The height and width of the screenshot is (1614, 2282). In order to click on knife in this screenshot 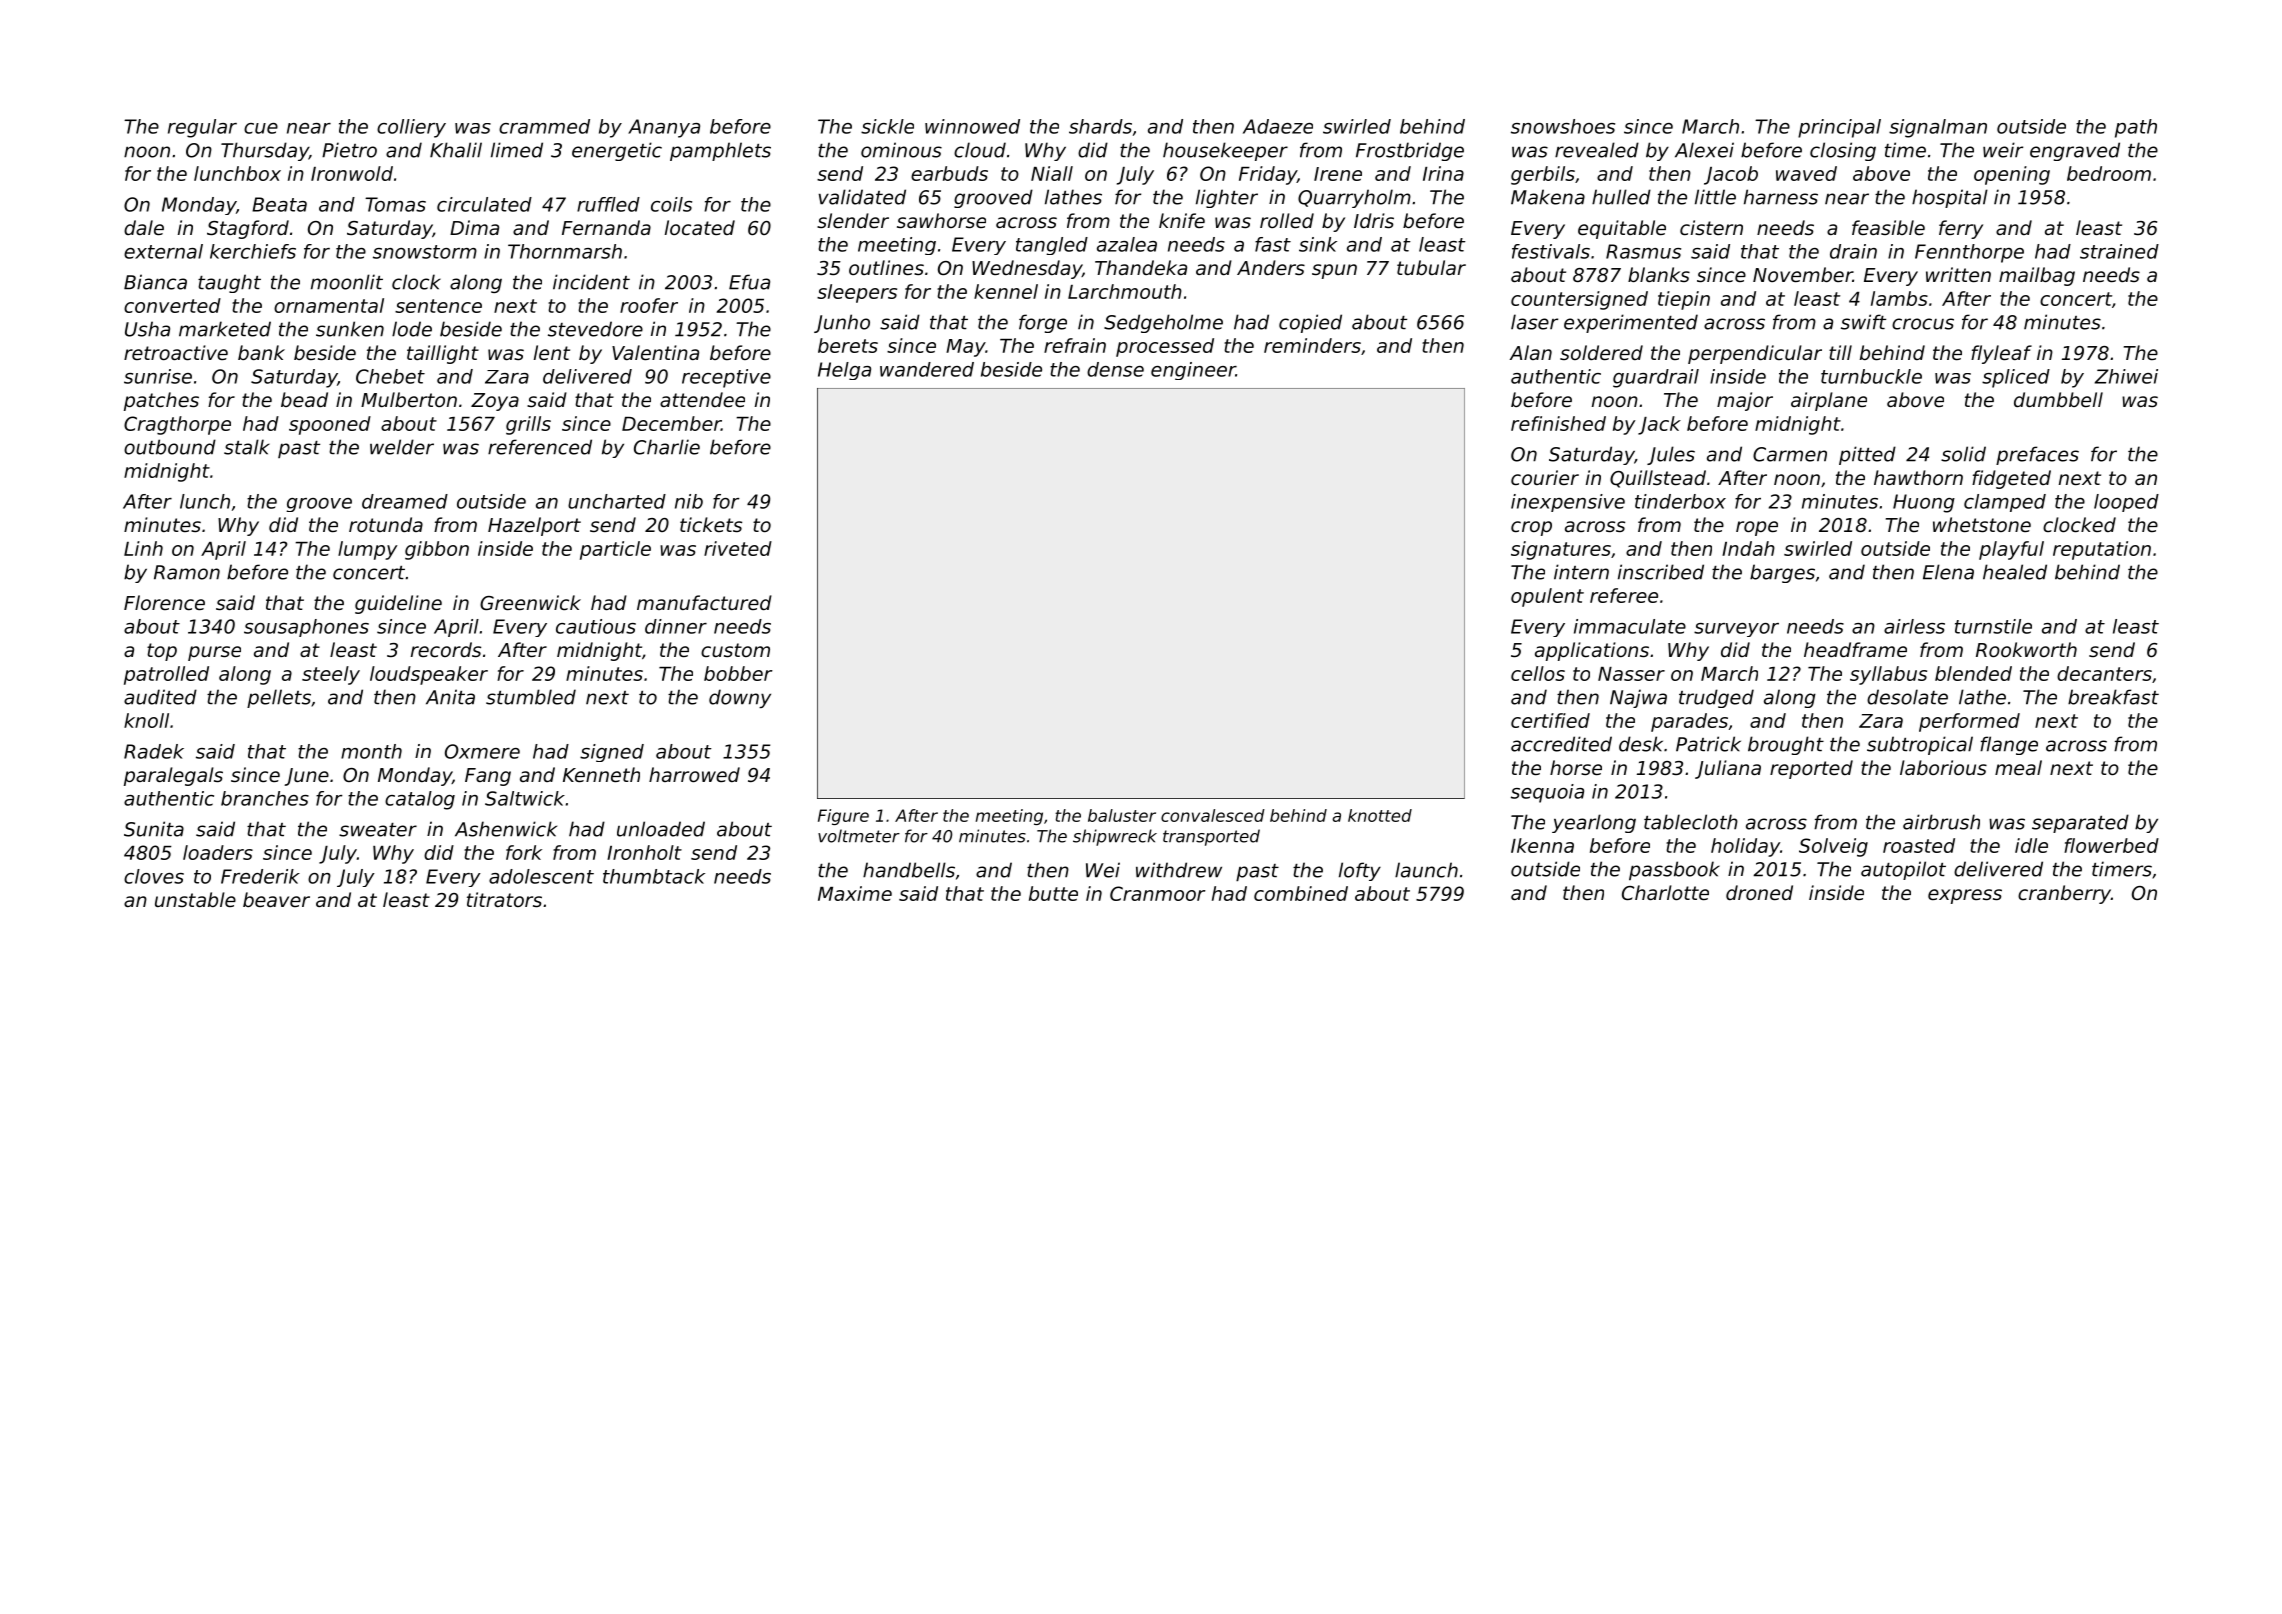, I will do `click(1182, 220)`.
